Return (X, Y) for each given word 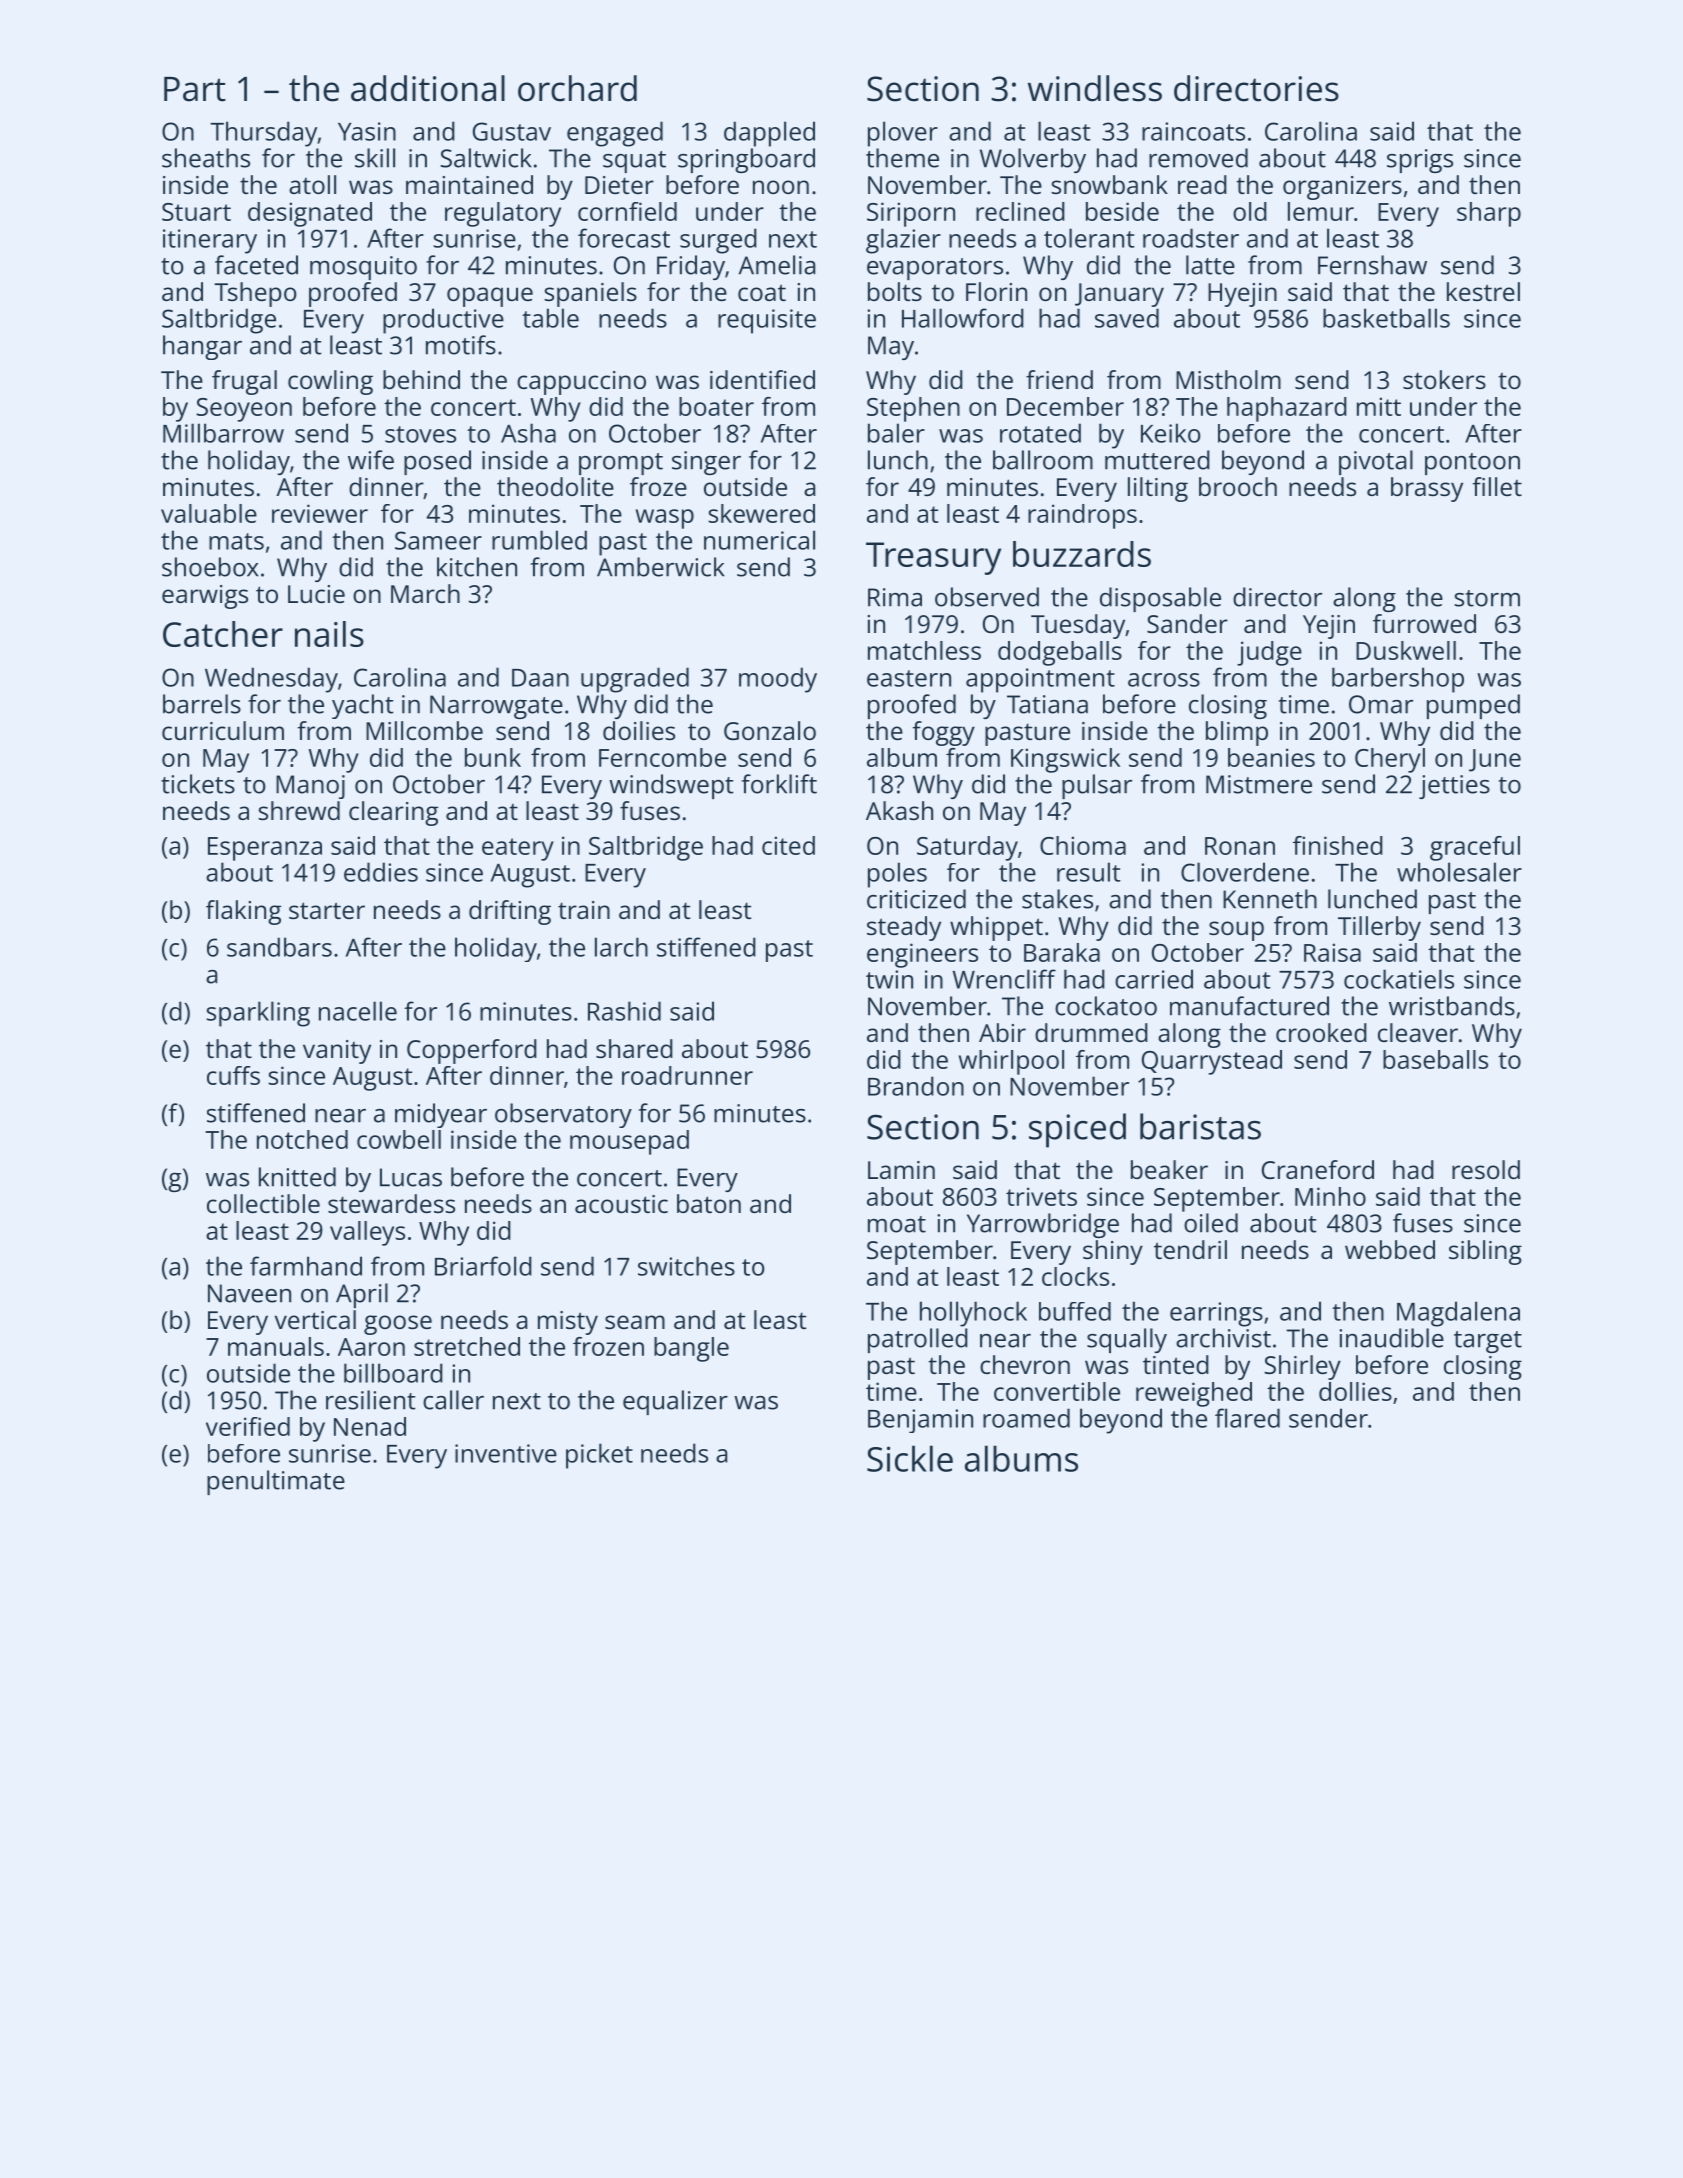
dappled (769, 134)
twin (889, 979)
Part (195, 89)
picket (599, 1456)
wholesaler (1459, 872)
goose (398, 1325)
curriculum (223, 730)
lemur (1321, 211)
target (1488, 1342)
